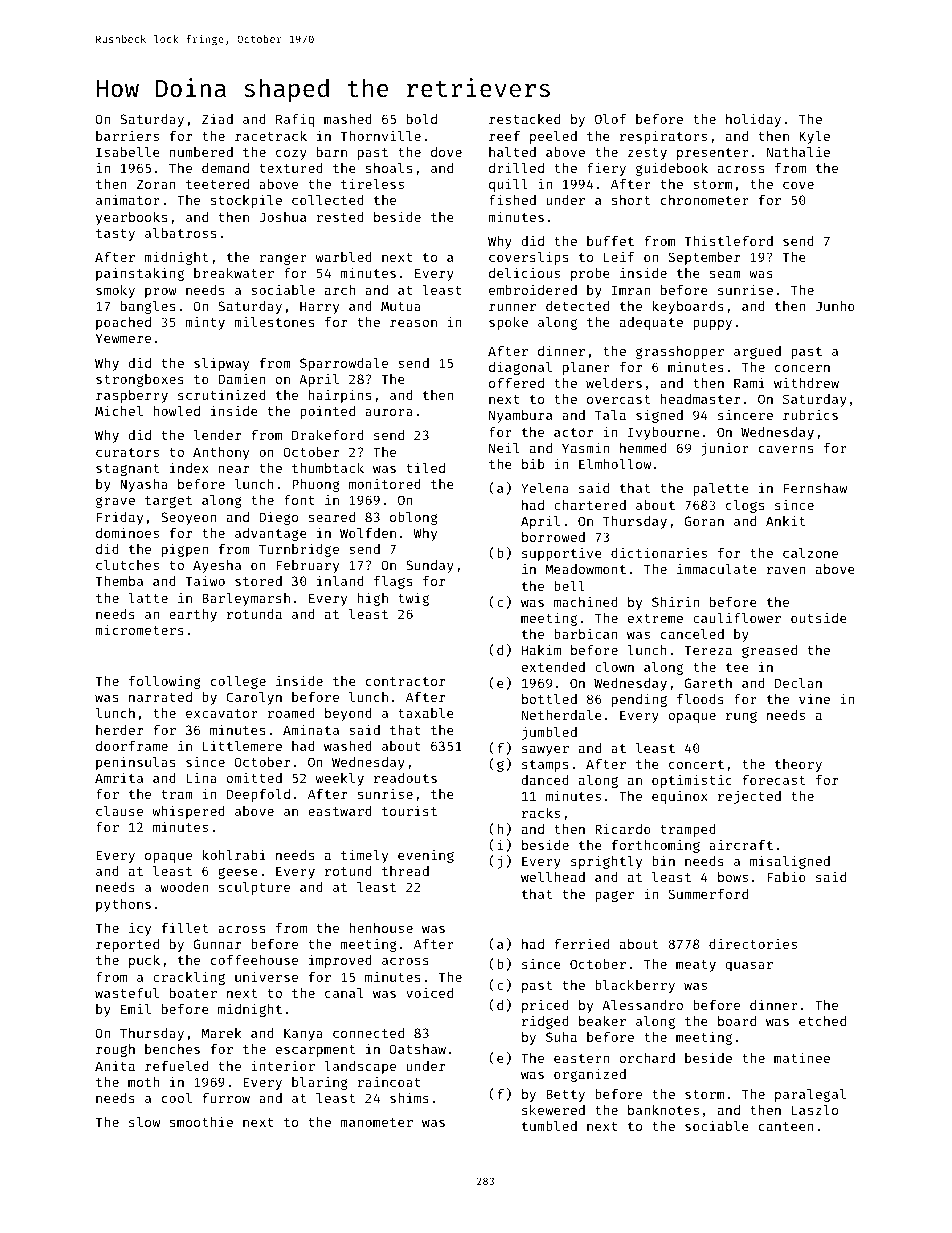 Image resolution: width=952 pixels, height=1233 pixels. Describe the element at coordinates (786, 1126) in the image. I see `canteen` at that location.
